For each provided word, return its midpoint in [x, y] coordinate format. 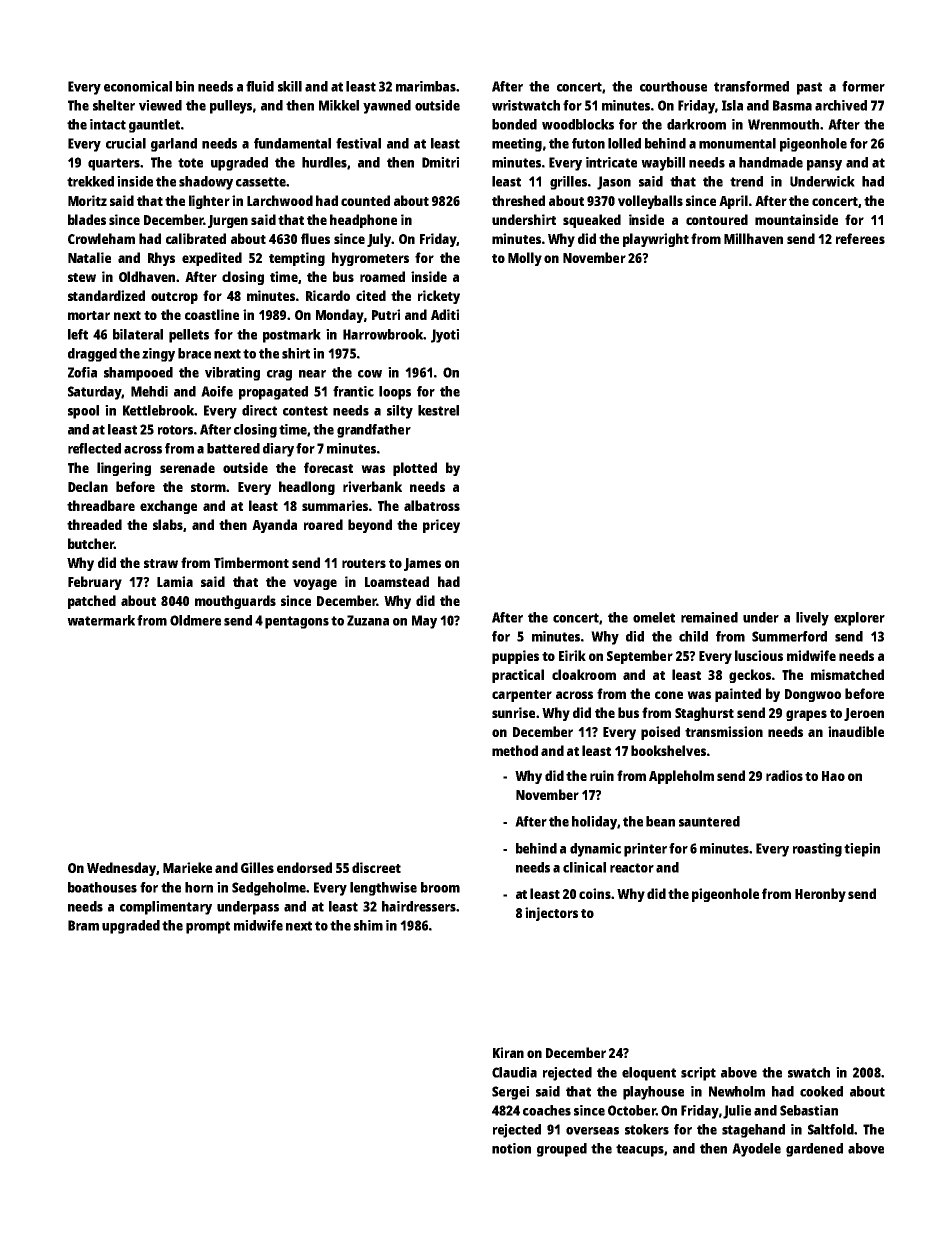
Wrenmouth [783, 124]
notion [511, 1148]
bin [185, 86]
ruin [602, 775]
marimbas [426, 86]
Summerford [789, 636]
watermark [101, 620]
